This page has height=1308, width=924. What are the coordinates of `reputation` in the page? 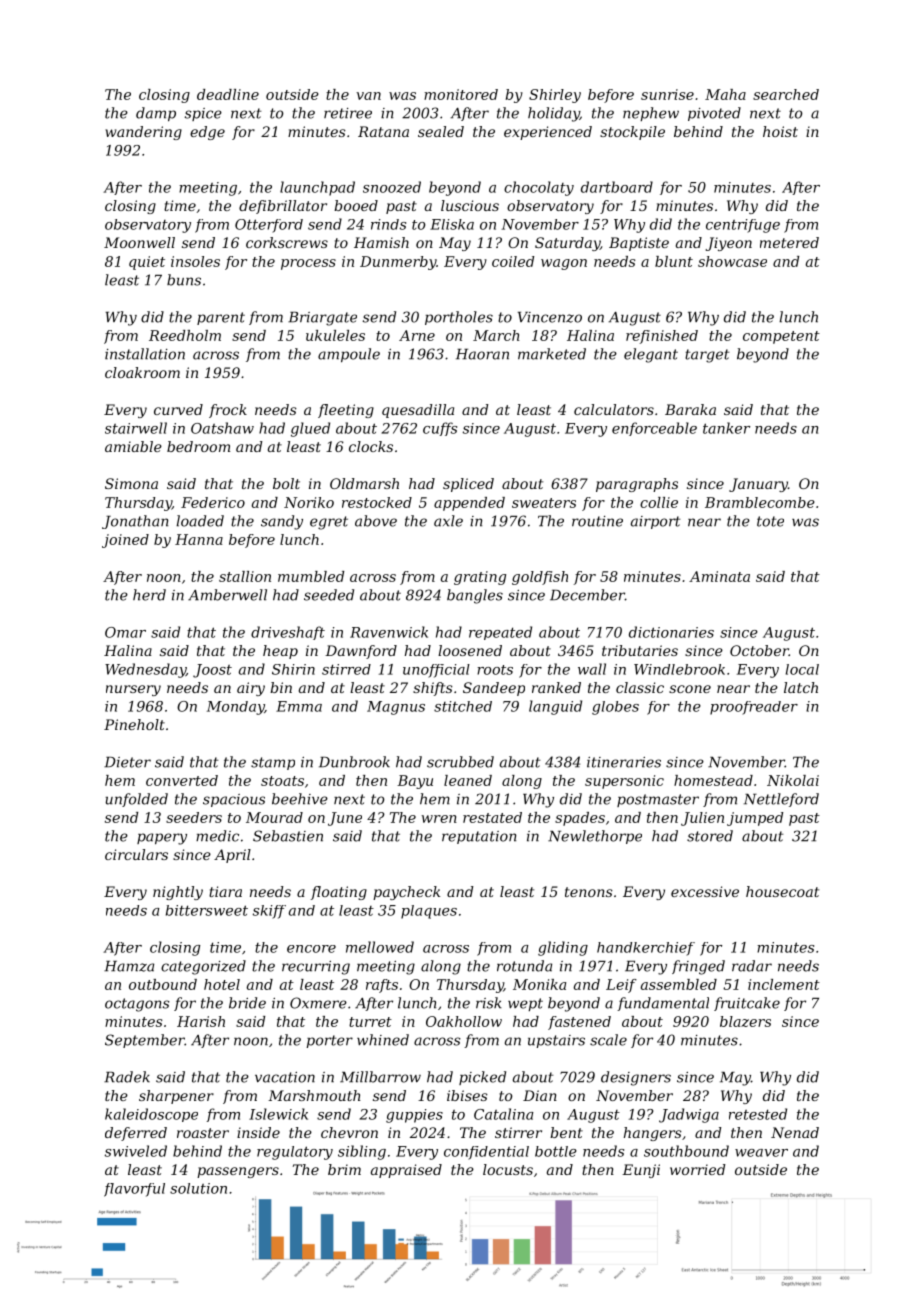 It's located at (479, 837).
